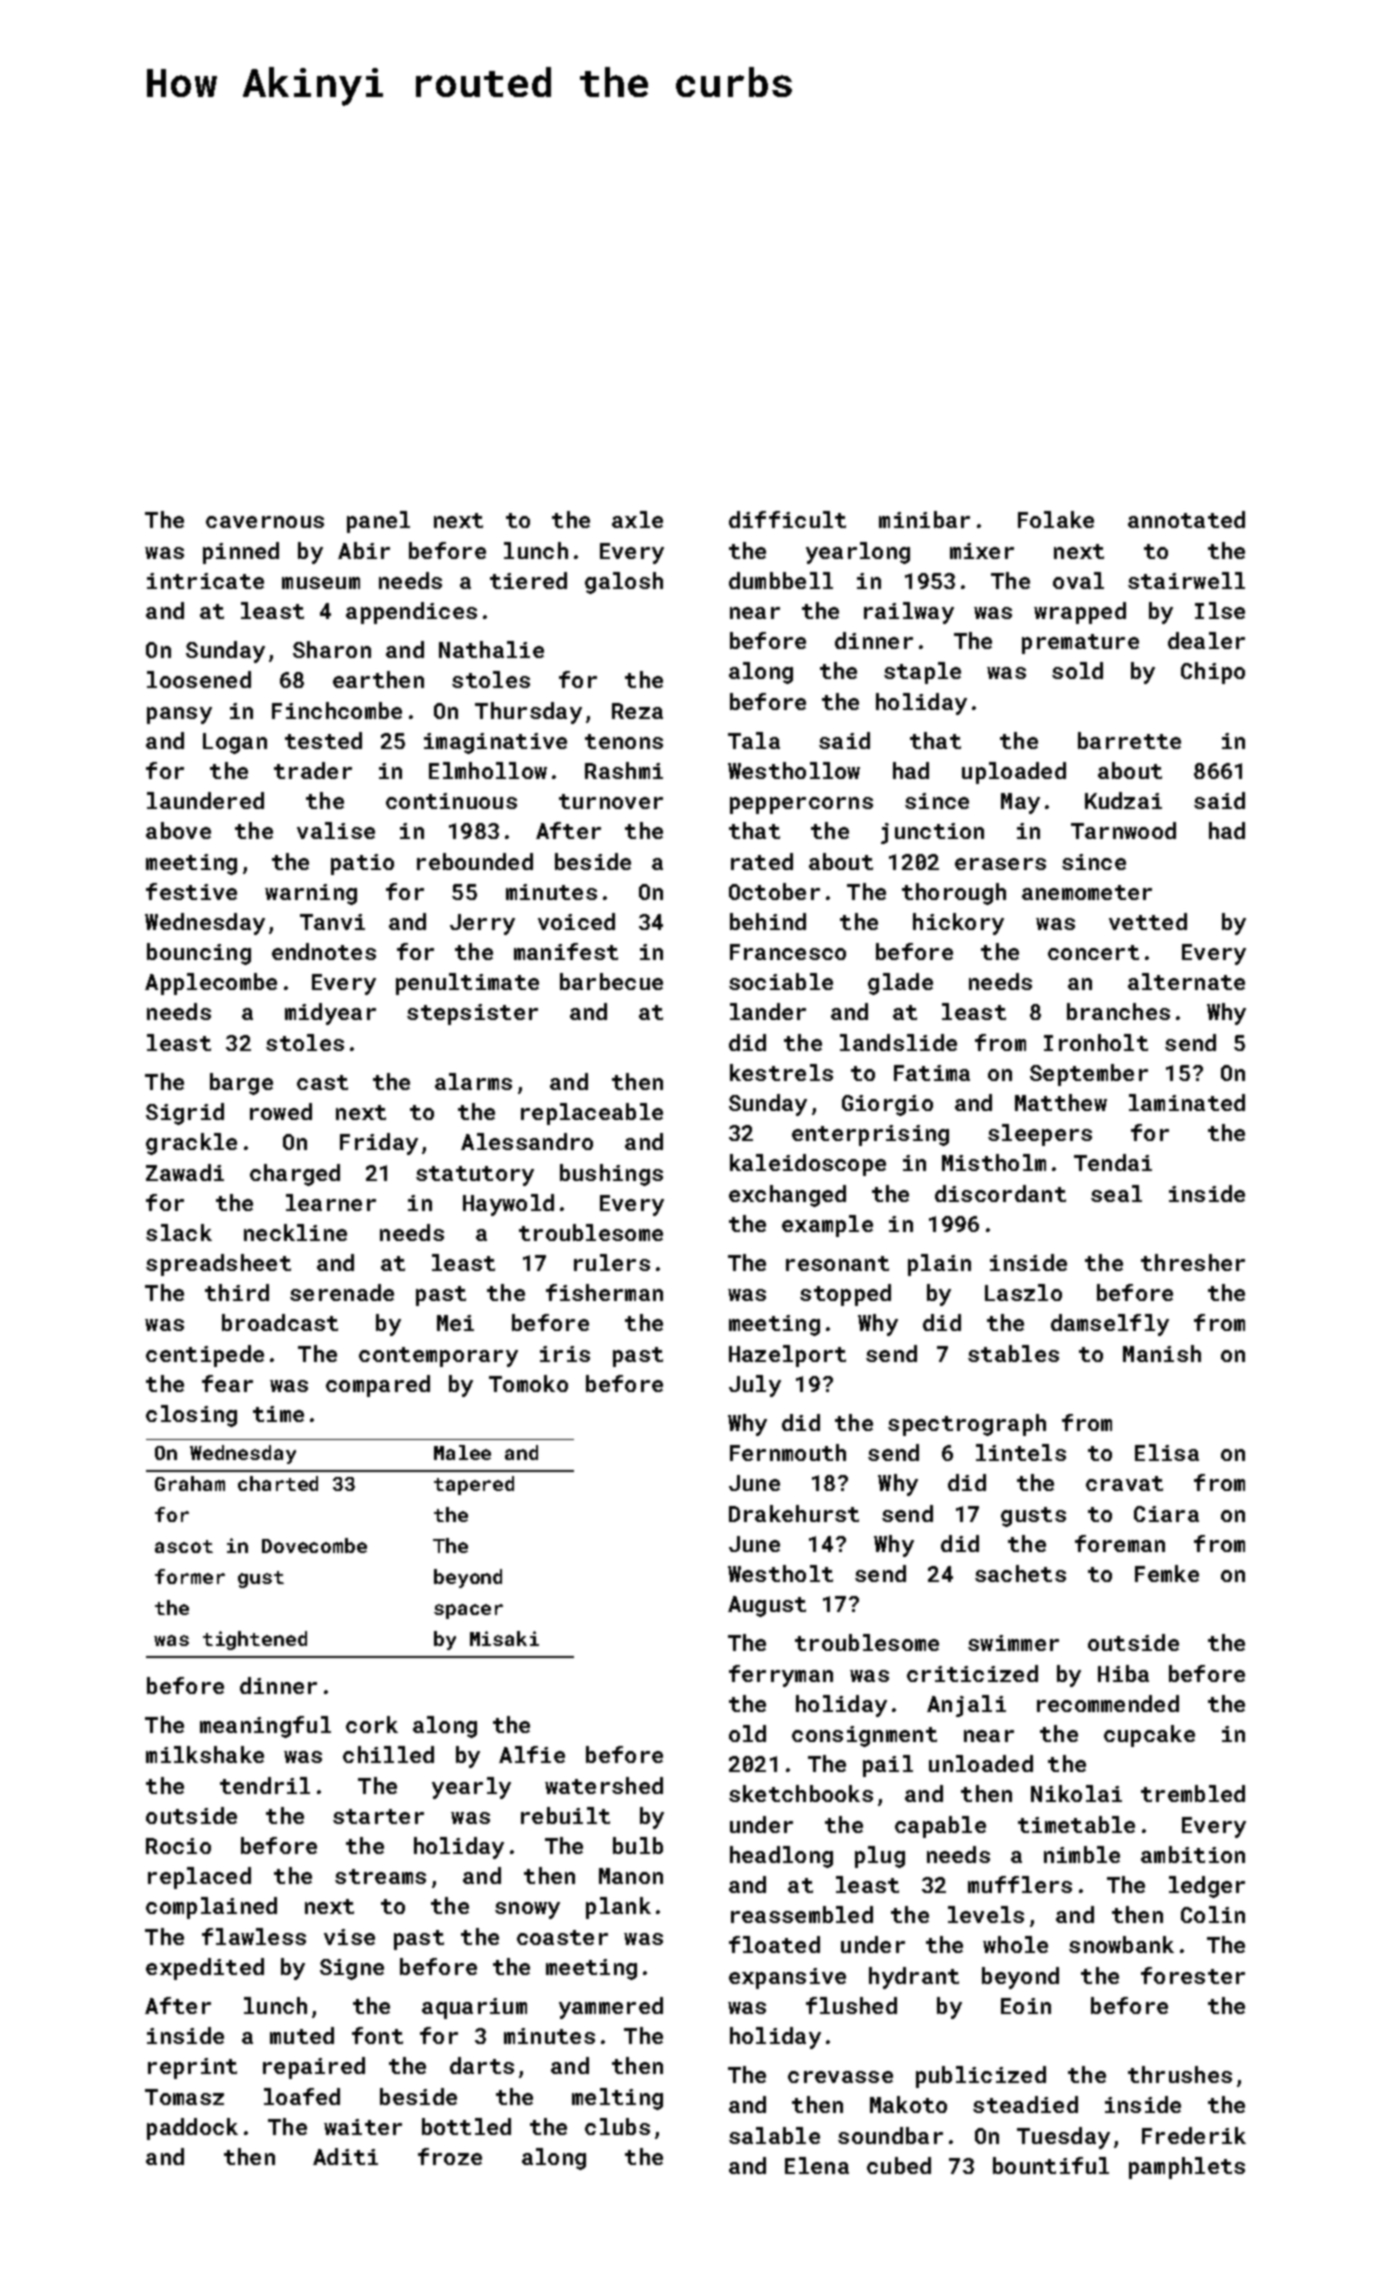 The width and height of the screenshot is (1393, 2295). What do you see at coordinates (363, 2127) in the screenshot?
I see `waiter` at bounding box center [363, 2127].
